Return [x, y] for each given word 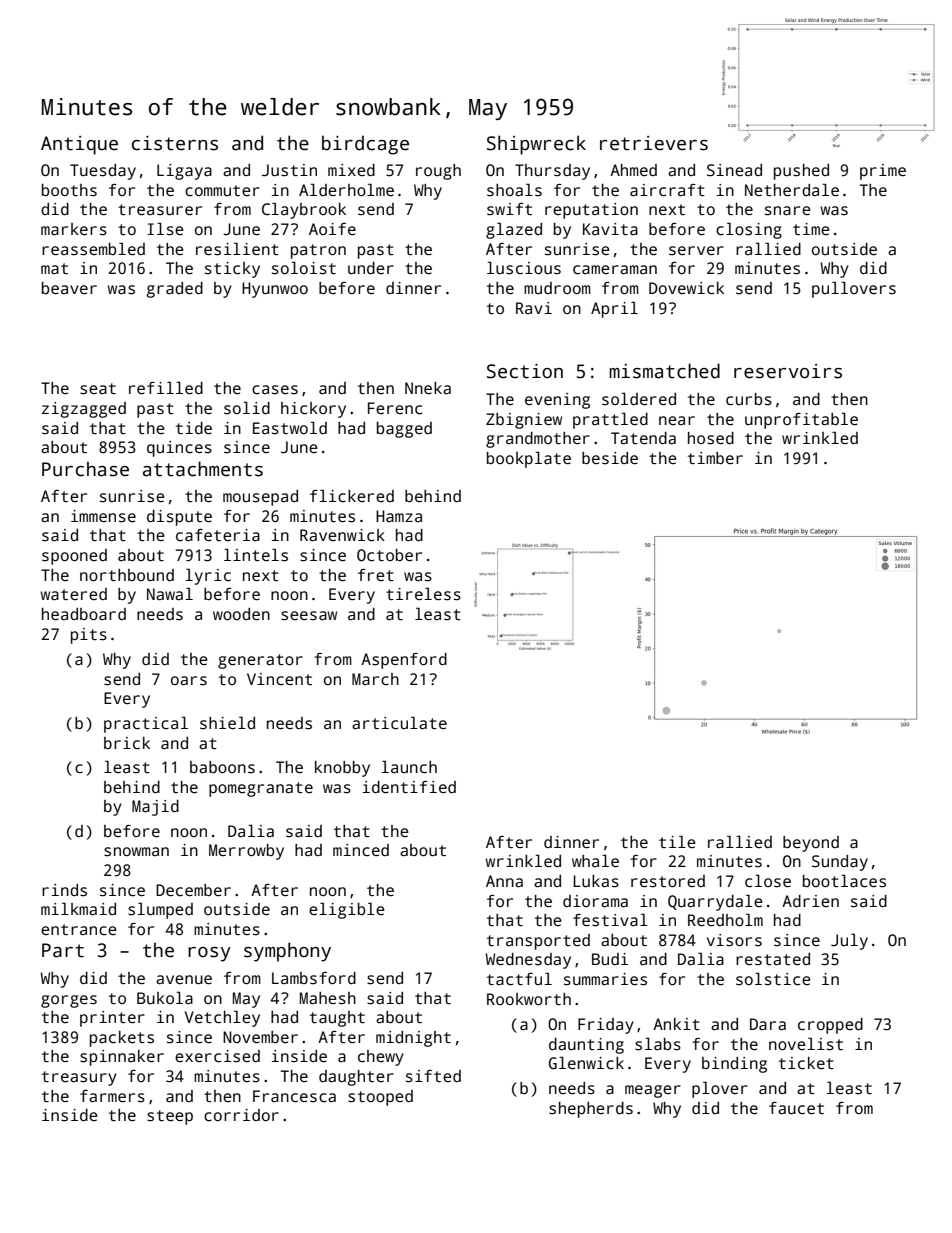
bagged [404, 430]
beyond [811, 844]
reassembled [93, 249]
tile [677, 841]
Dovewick [686, 288]
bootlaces [844, 881]
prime [883, 172]
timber [715, 458]
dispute [179, 518]
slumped [160, 910]
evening [557, 401]
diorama [595, 901]
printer [112, 1019]
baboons [222, 767]
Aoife [332, 229]
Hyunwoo [275, 290]
